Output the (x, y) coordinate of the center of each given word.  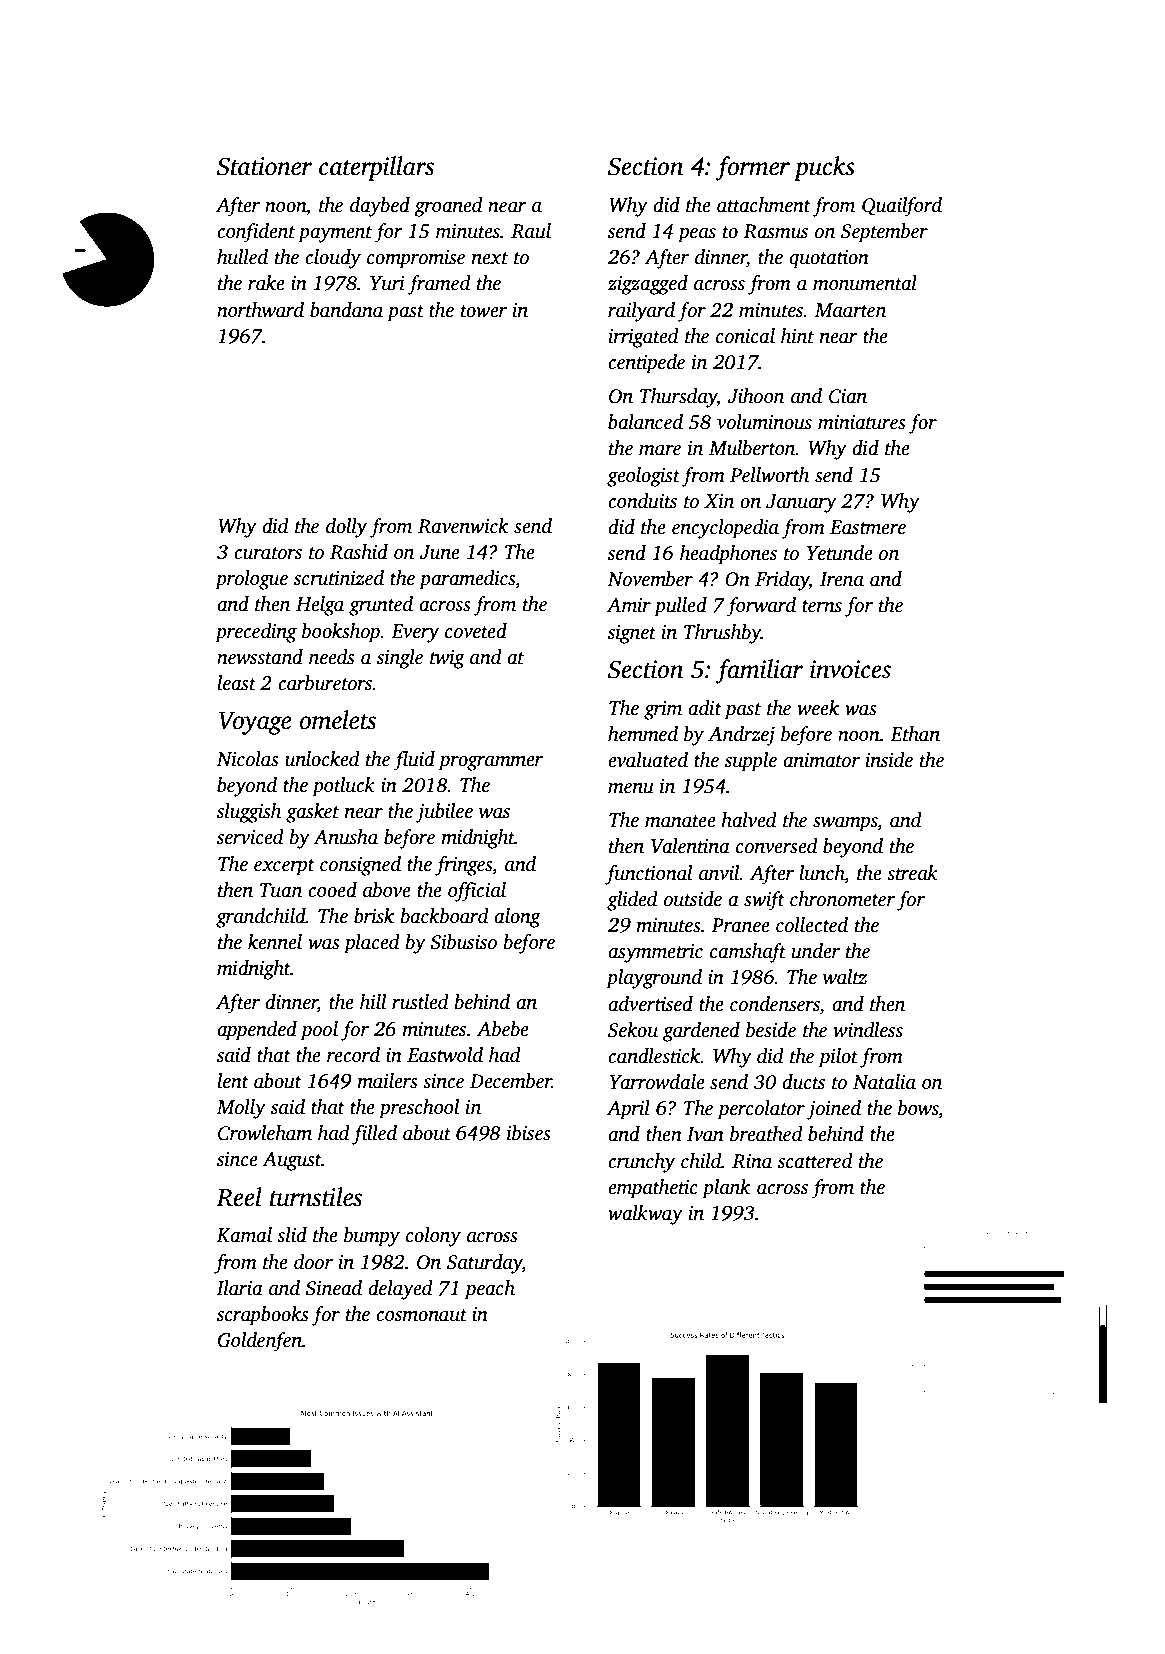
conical (745, 336)
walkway (645, 1215)
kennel (275, 942)
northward (260, 310)
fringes (463, 866)
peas (697, 235)
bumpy (372, 1237)
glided (632, 901)
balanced (645, 422)
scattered (815, 1161)
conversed (777, 846)
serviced (250, 837)
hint (797, 336)
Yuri (387, 283)
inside (889, 760)
